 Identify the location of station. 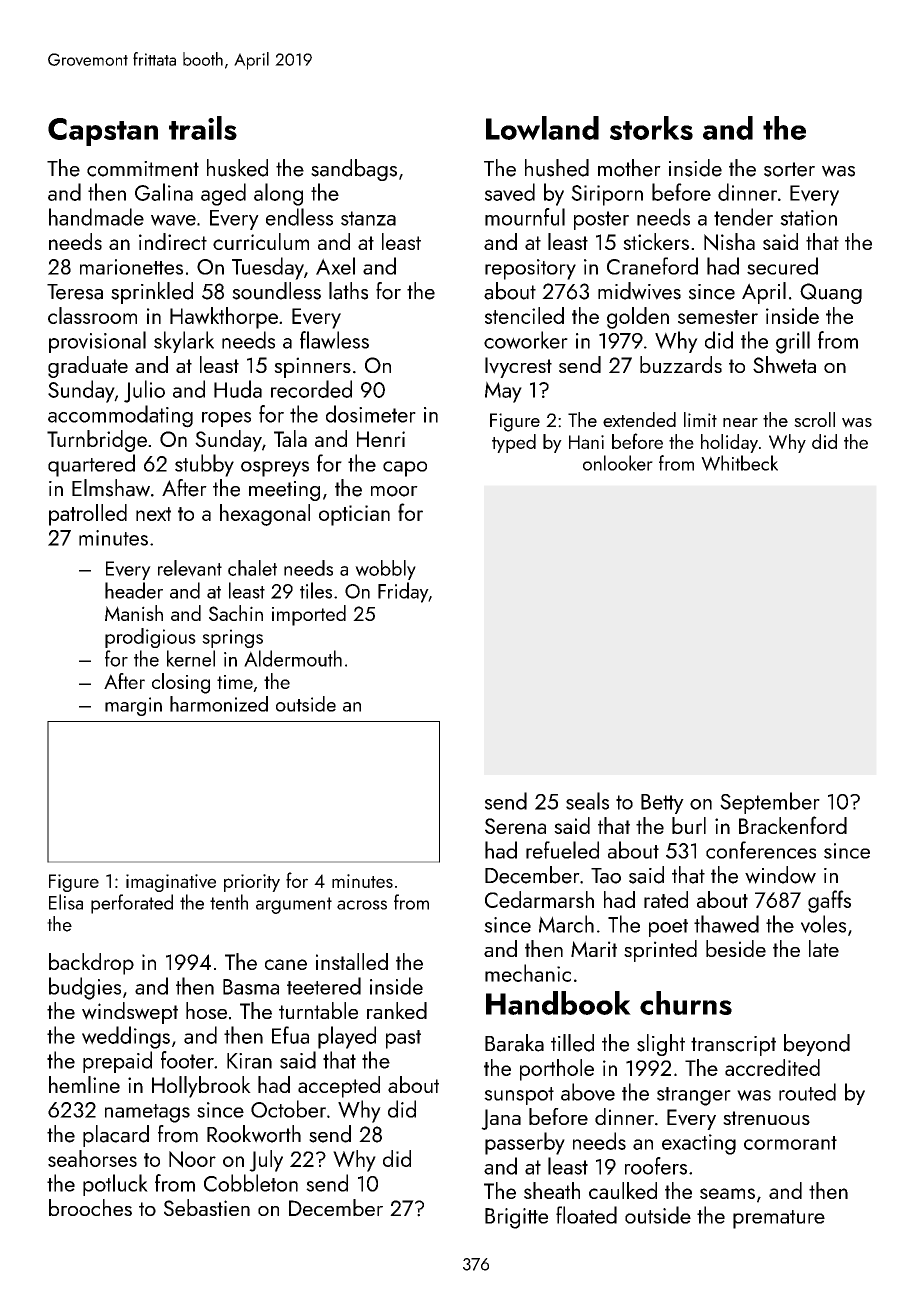
(808, 218).
